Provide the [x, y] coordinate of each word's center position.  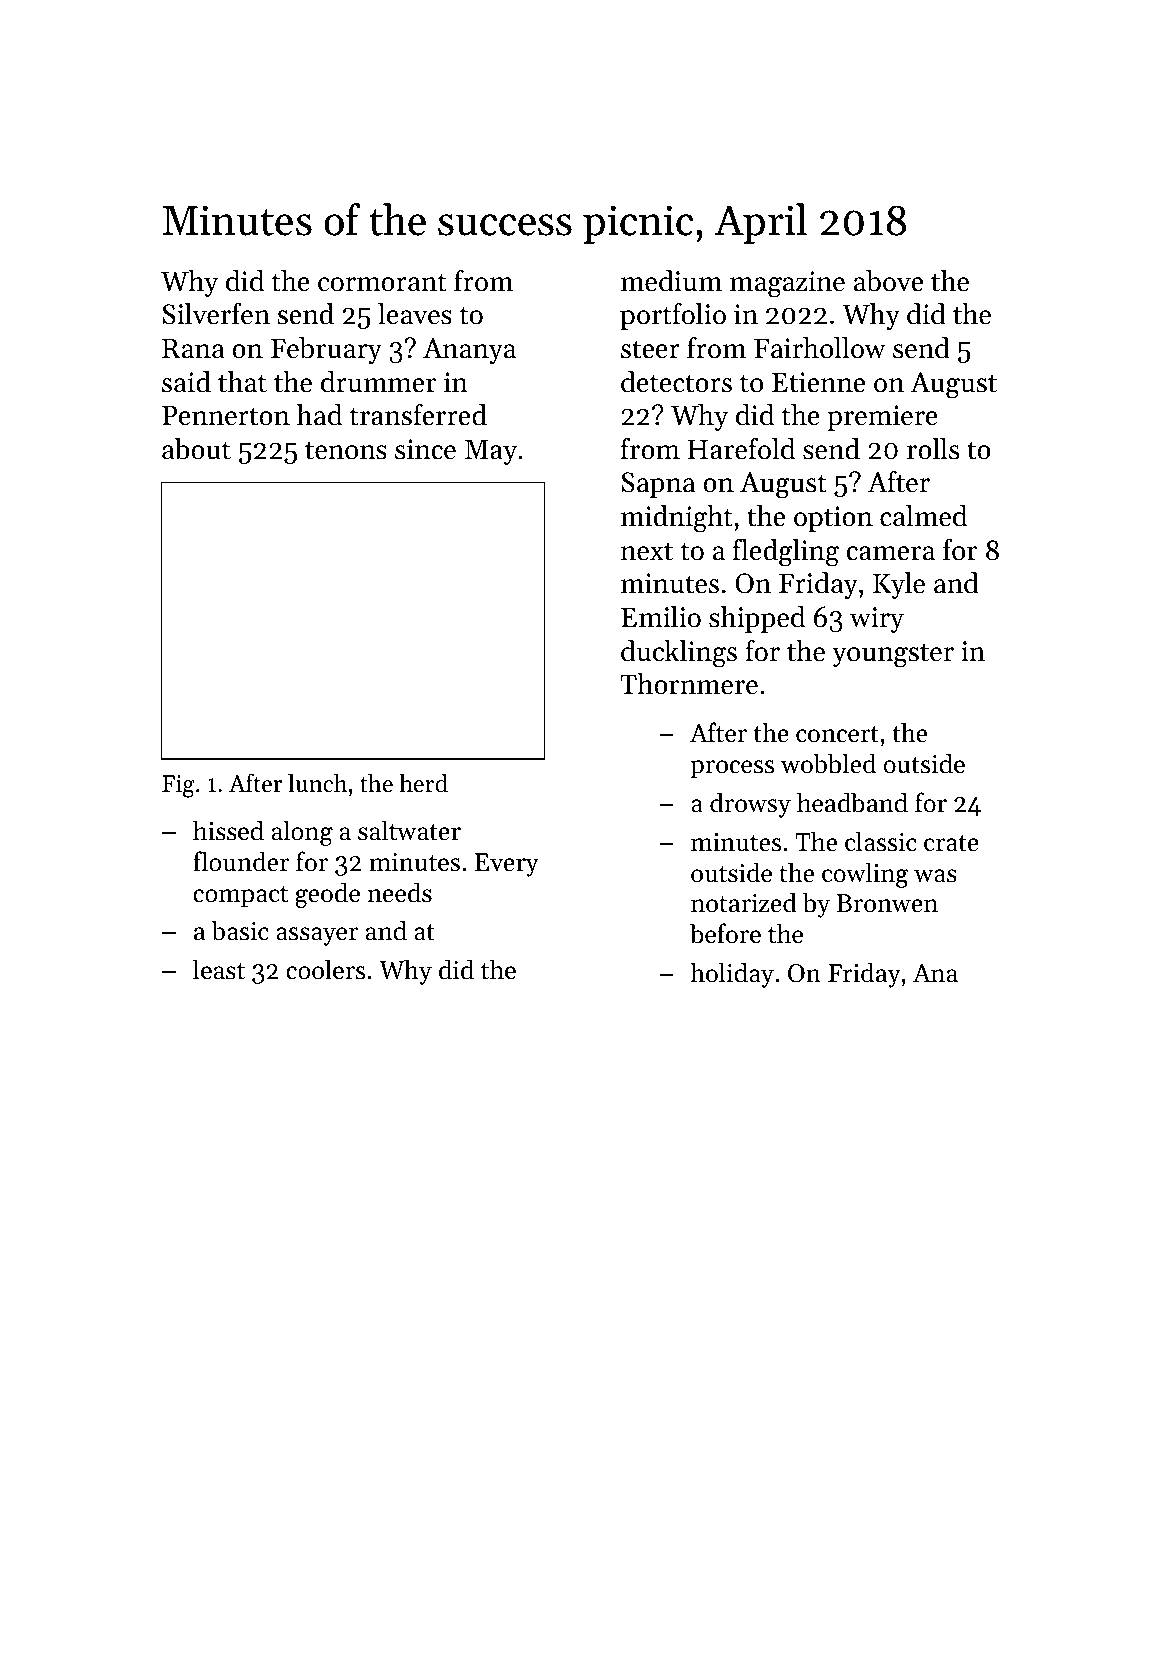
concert [837, 734]
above [888, 281]
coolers [325, 969]
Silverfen [216, 313]
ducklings [679, 654]
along [302, 833]
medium [671, 281]
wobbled [828, 763]
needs [399, 892]
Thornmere [689, 684]
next [647, 551]
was [935, 876]
